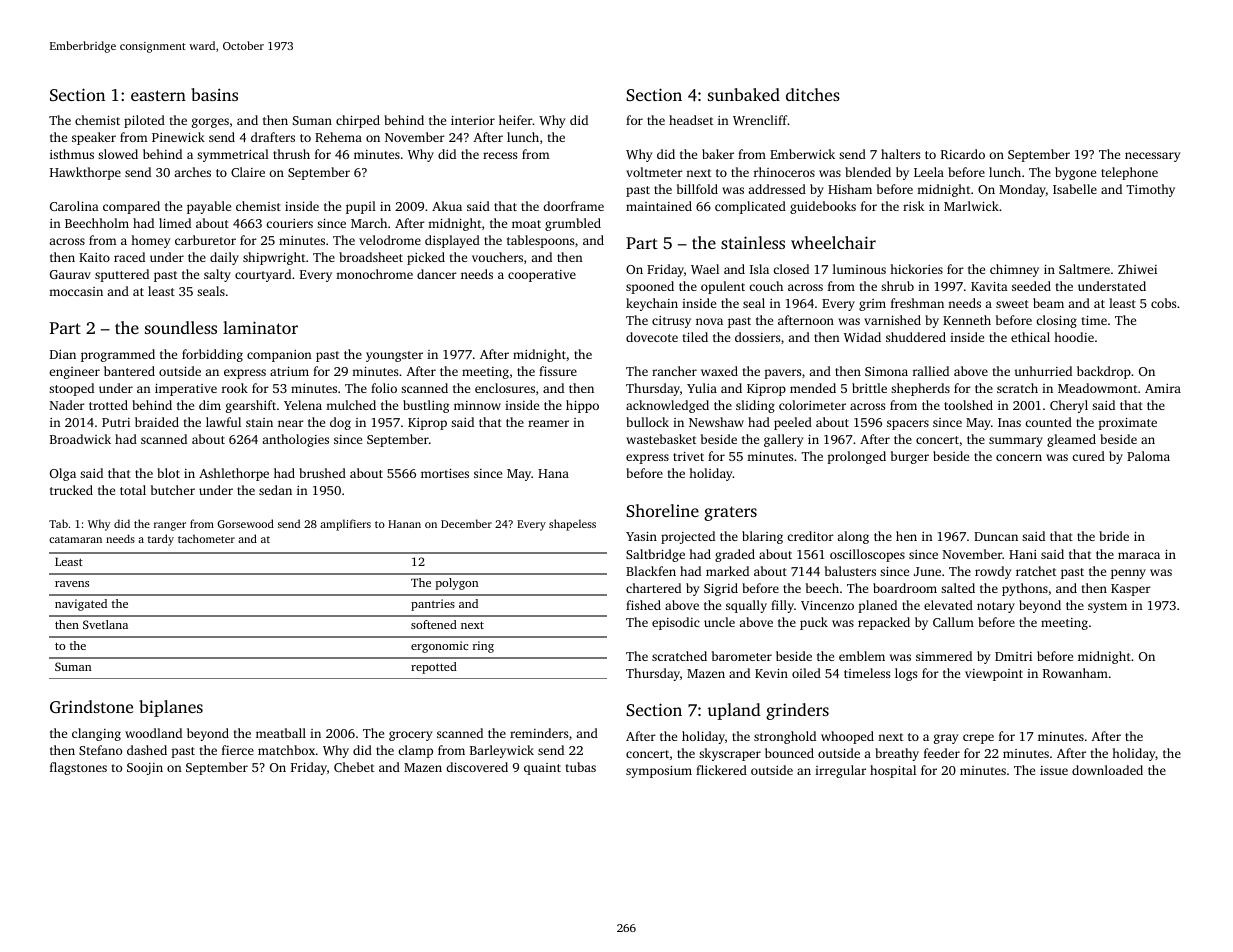 The width and height of the screenshot is (1233, 952). What do you see at coordinates (105, 624) in the screenshot?
I see `Svetlana` at bounding box center [105, 624].
